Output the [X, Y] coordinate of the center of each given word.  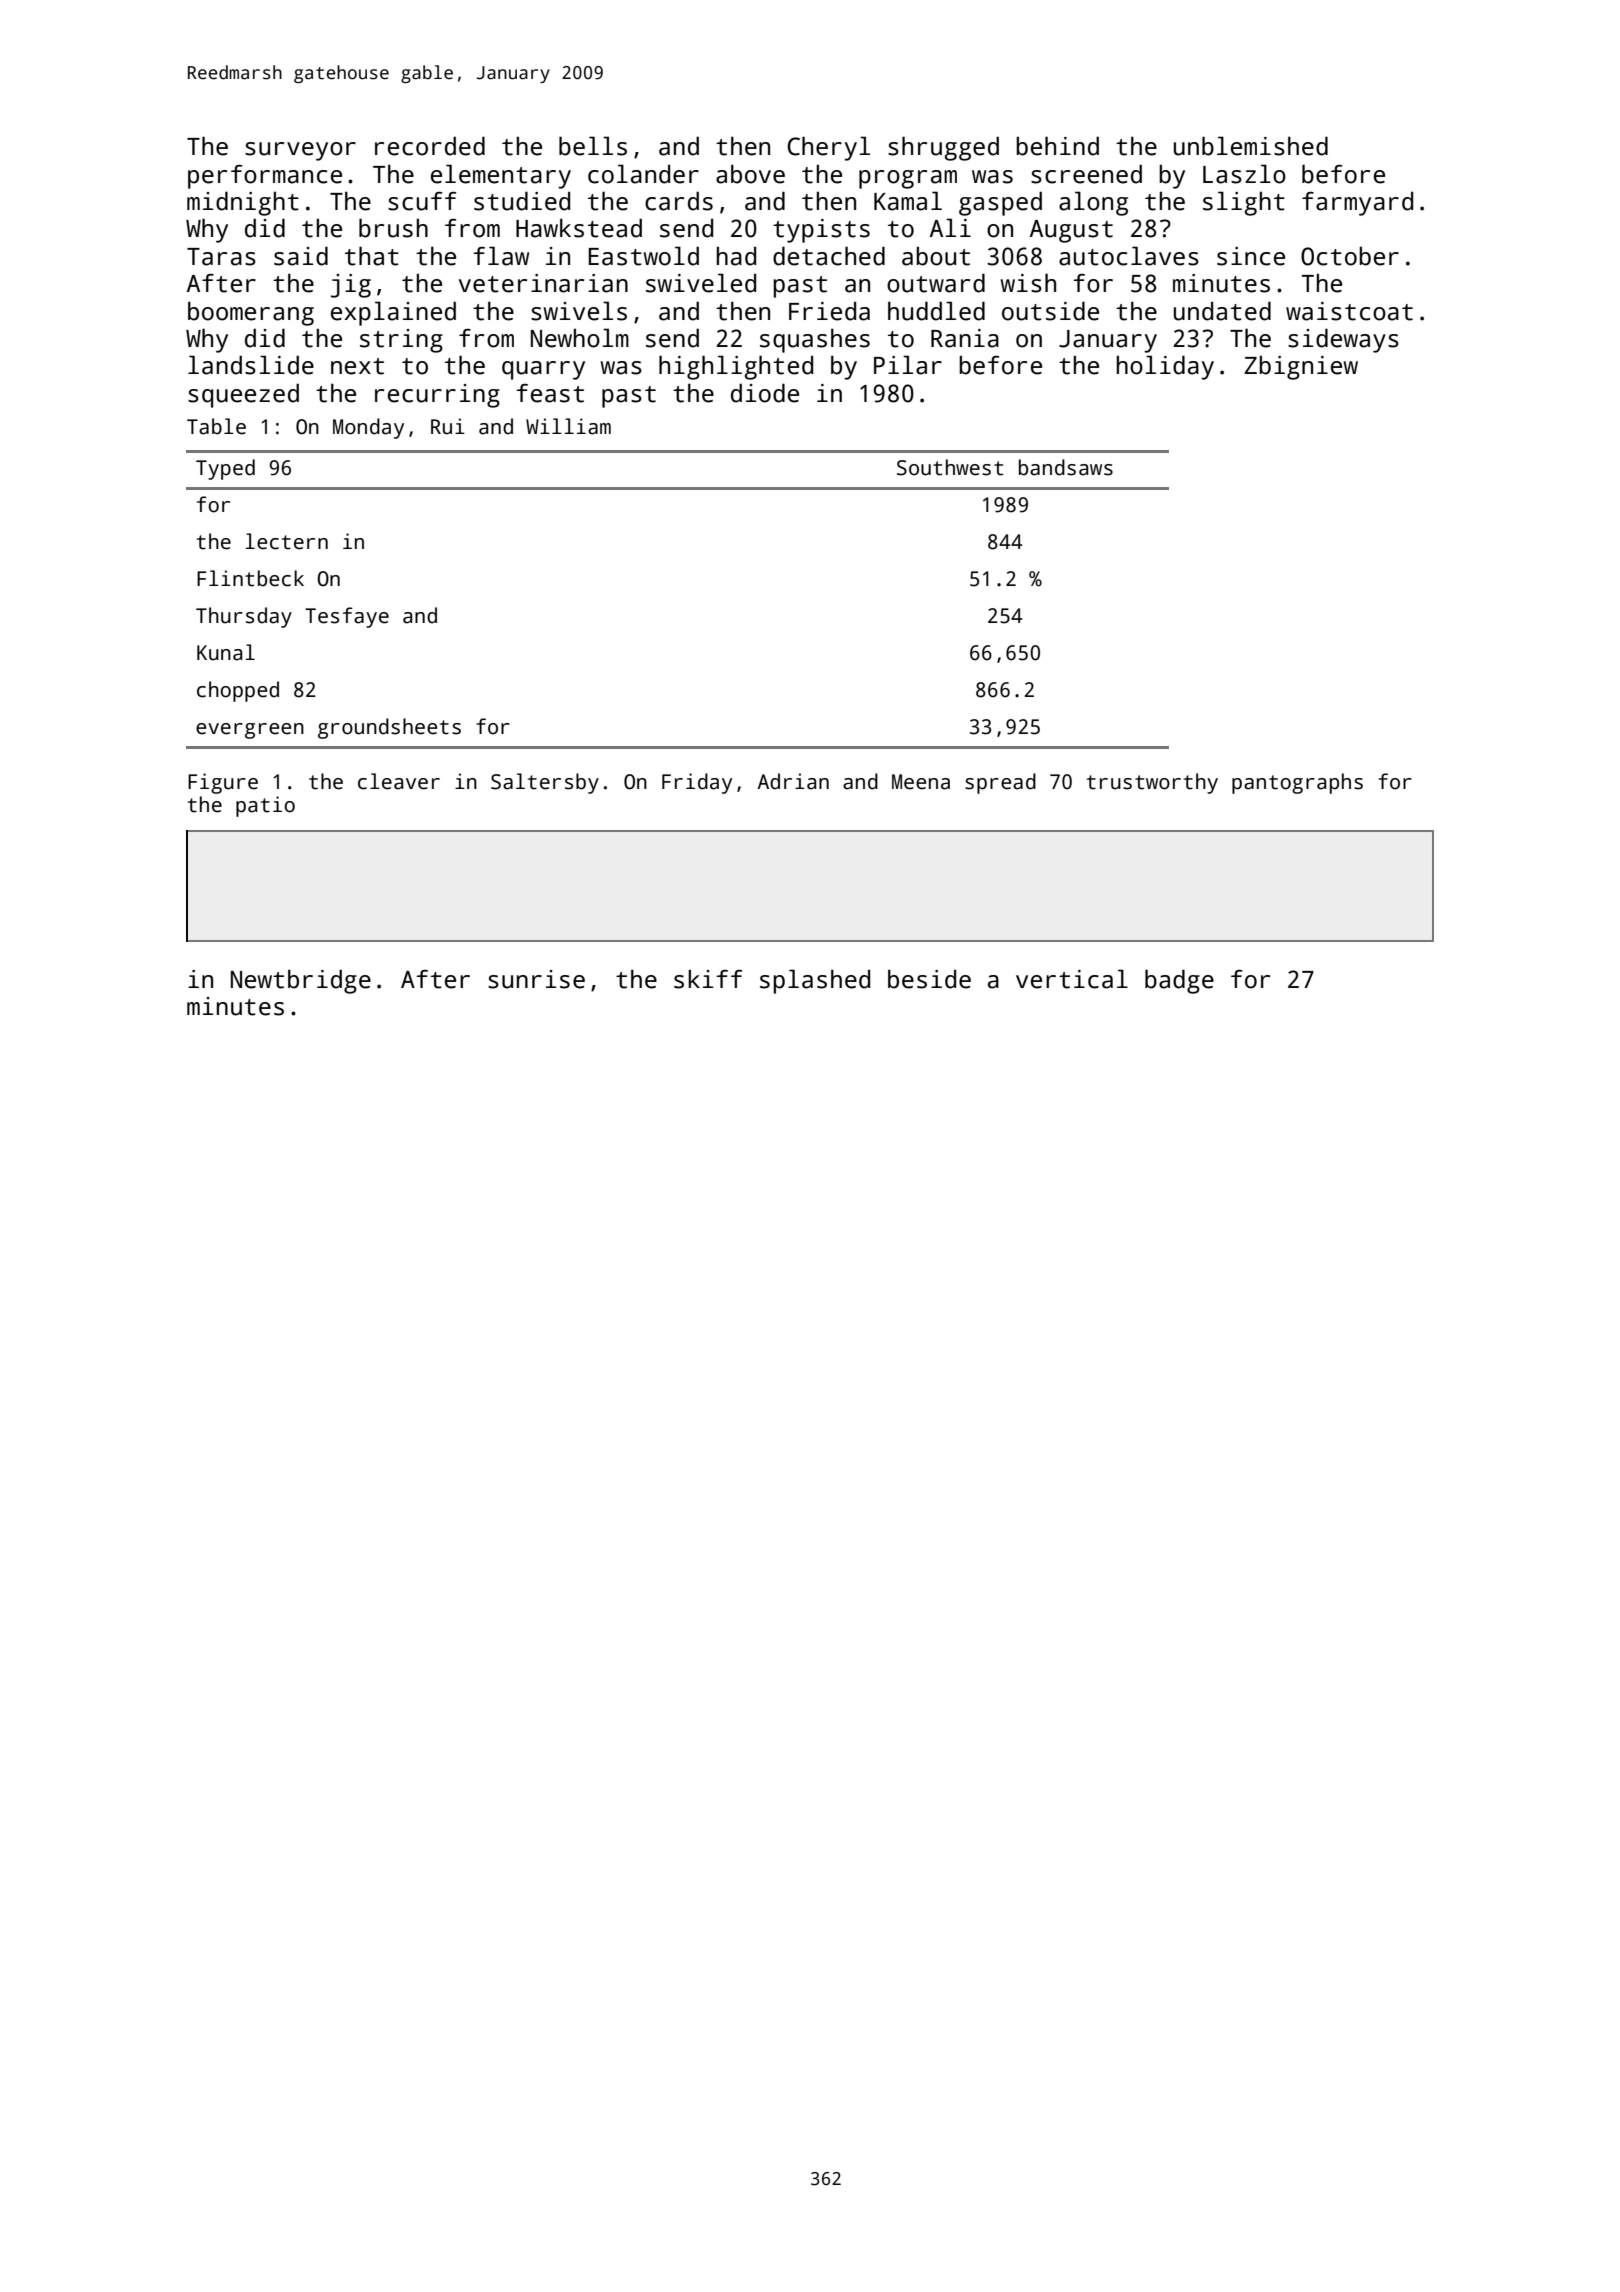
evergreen [250, 731]
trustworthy [1152, 783]
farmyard [1357, 204]
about [936, 256]
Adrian [793, 781]
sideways [1343, 340]
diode [765, 393]
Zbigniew [1301, 368]
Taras [221, 257]
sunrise [536, 979]
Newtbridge [301, 981]
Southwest [950, 467]
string [401, 341]
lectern [287, 541]
